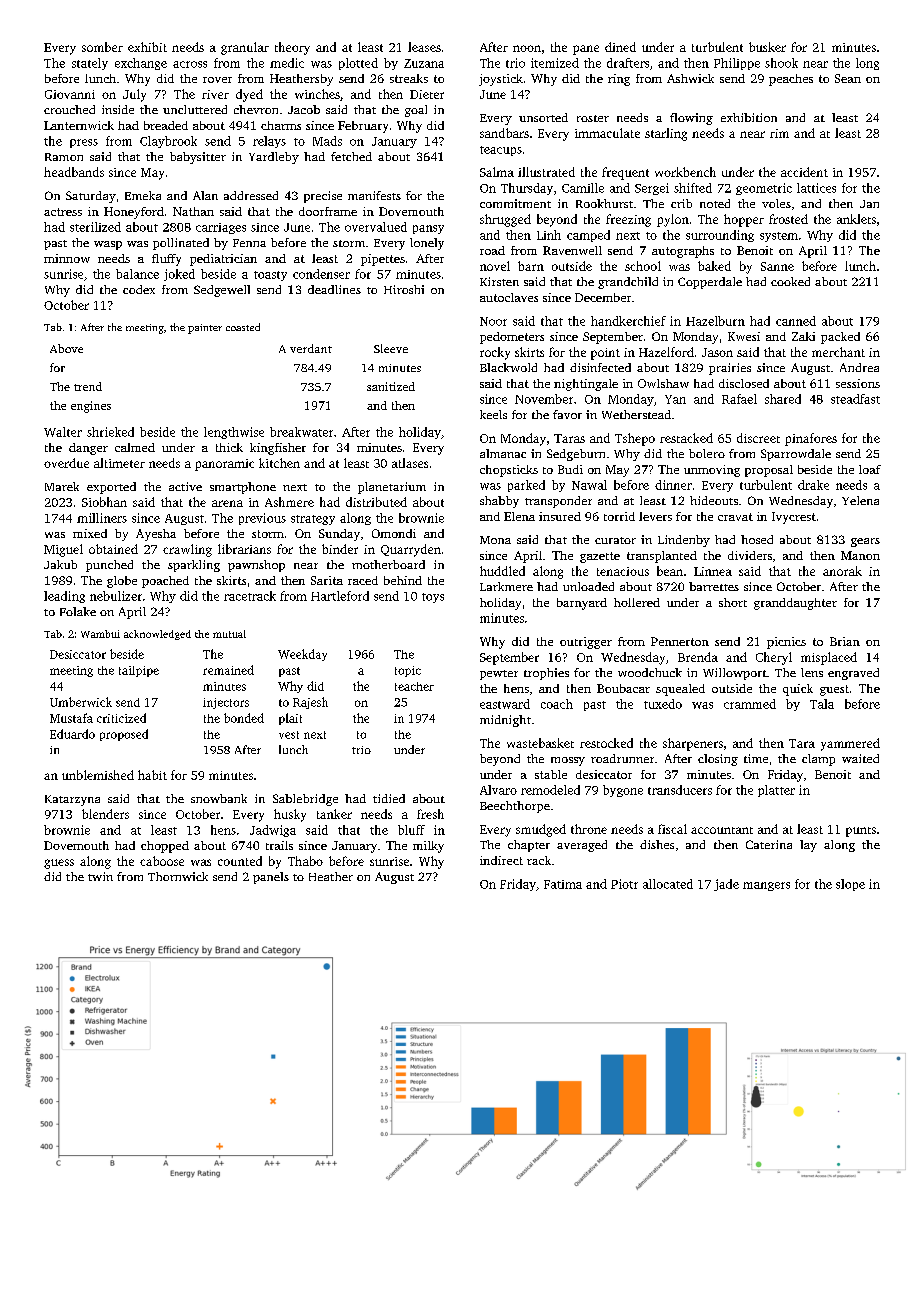 This screenshot has height=1308, width=924. Describe the element at coordinates (563, 884) in the screenshot. I see `Fatima` at that location.
